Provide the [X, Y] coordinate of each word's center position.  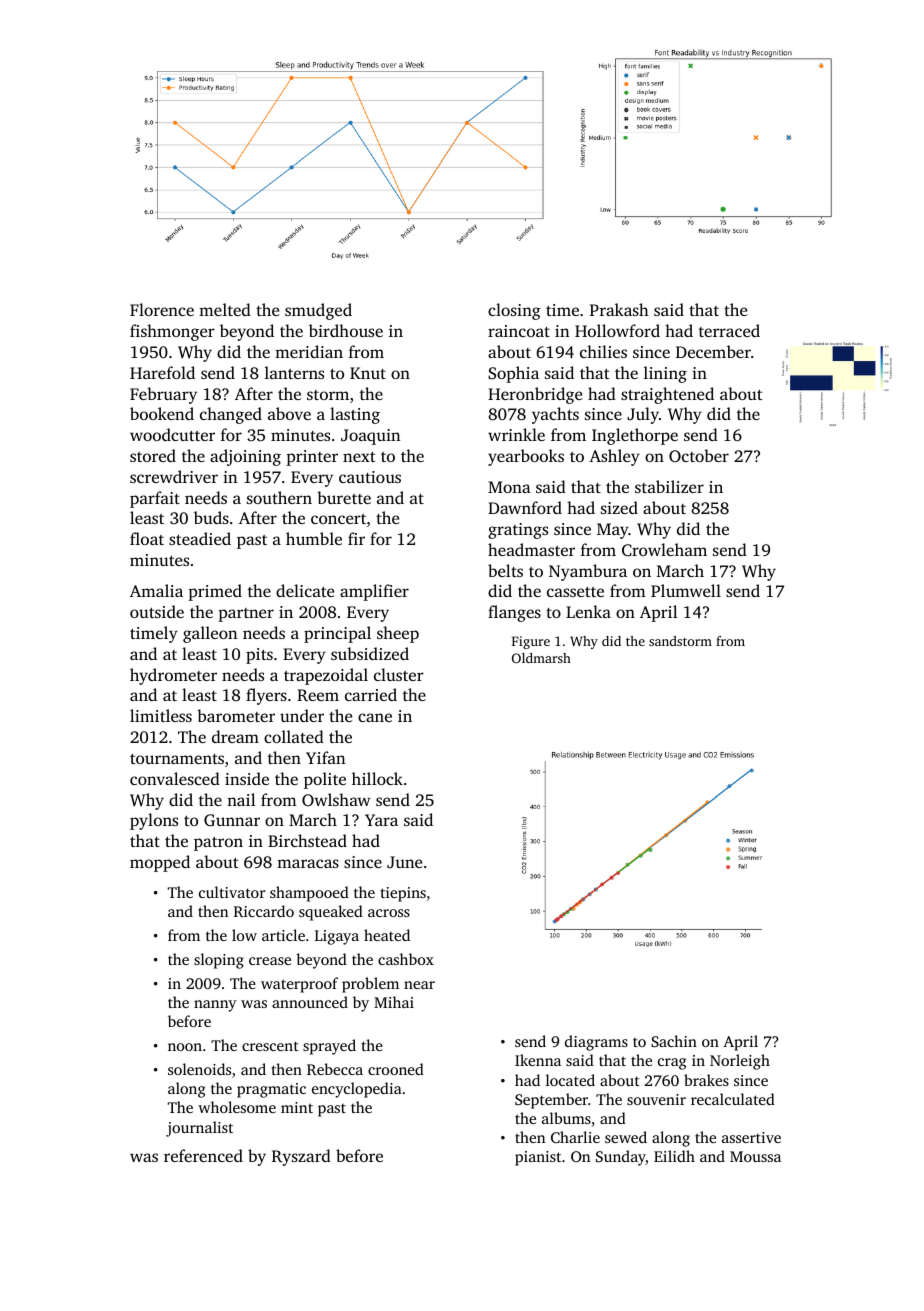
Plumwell [686, 590]
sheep [398, 634]
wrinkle [516, 434]
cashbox [406, 959]
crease [270, 961]
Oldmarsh [541, 658]
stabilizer [669, 486]
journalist [199, 1129]
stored [153, 455]
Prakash [619, 309]
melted [225, 309]
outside [157, 611]
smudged [318, 311]
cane [375, 717]
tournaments [177, 759]
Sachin [674, 1041]
